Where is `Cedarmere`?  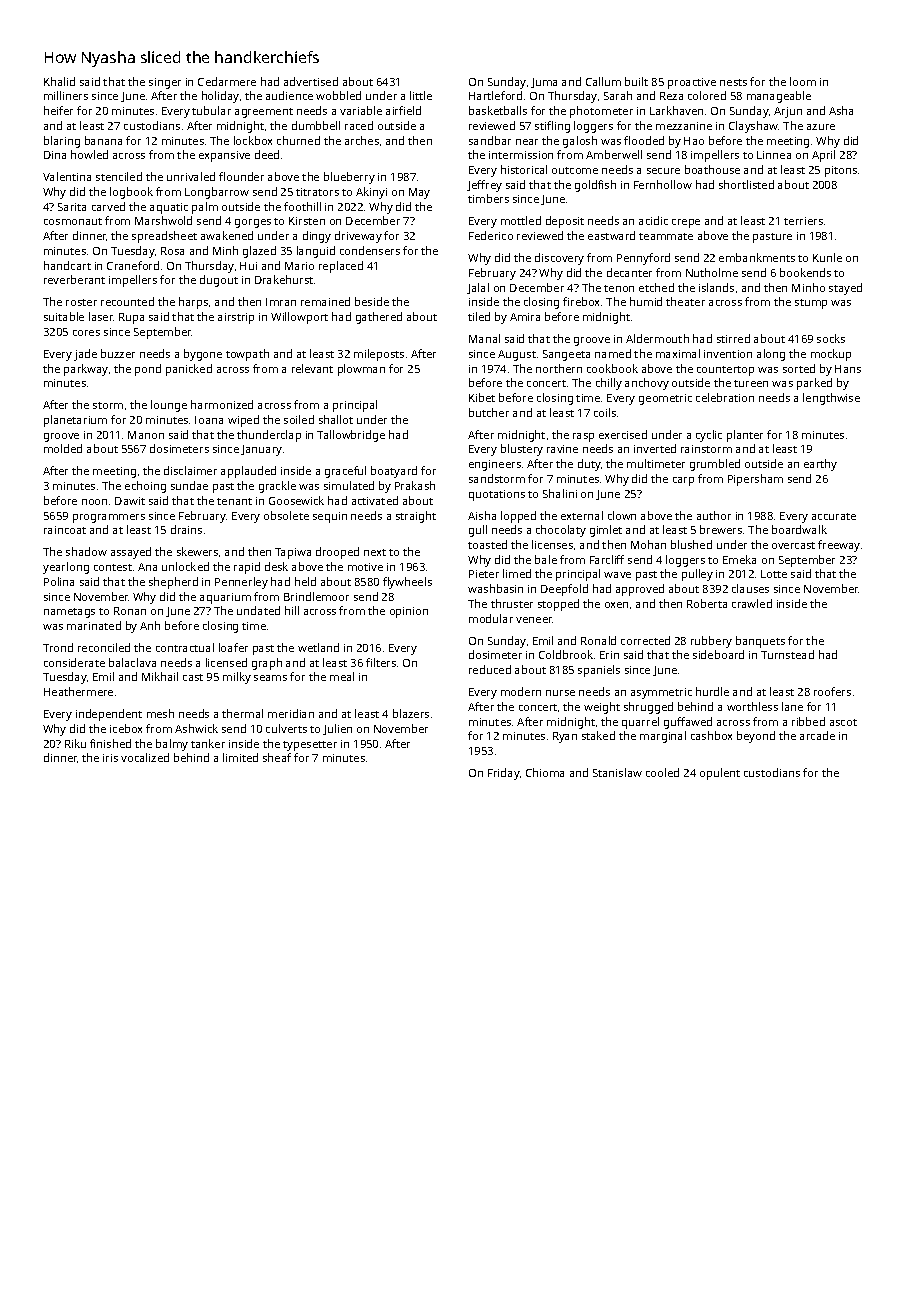
Cedarmere is located at coordinates (227, 81).
